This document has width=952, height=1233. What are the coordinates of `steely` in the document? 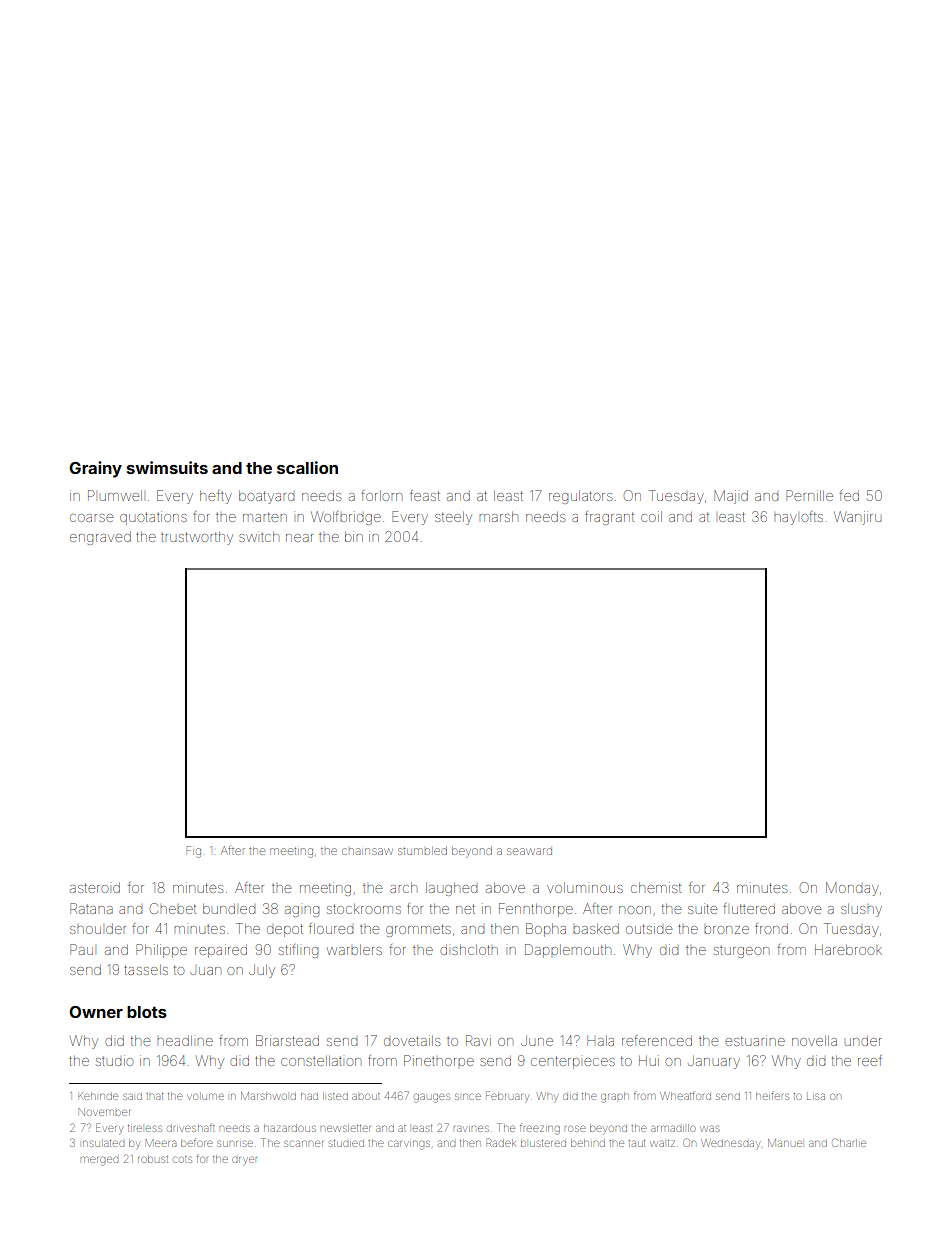 It's located at (453, 518).
